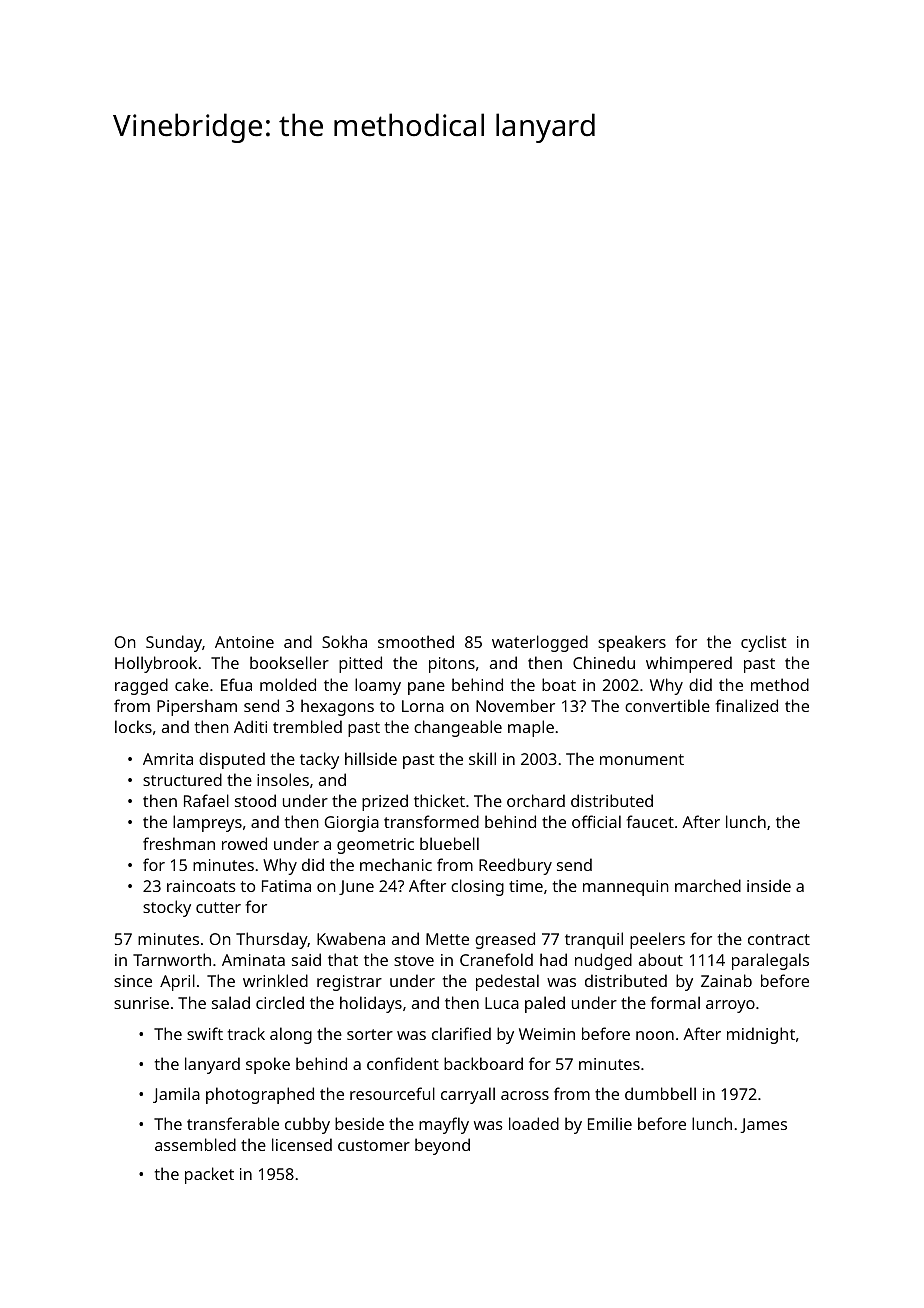  Describe the element at coordinates (244, 843) in the screenshot. I see `rowed` at that location.
